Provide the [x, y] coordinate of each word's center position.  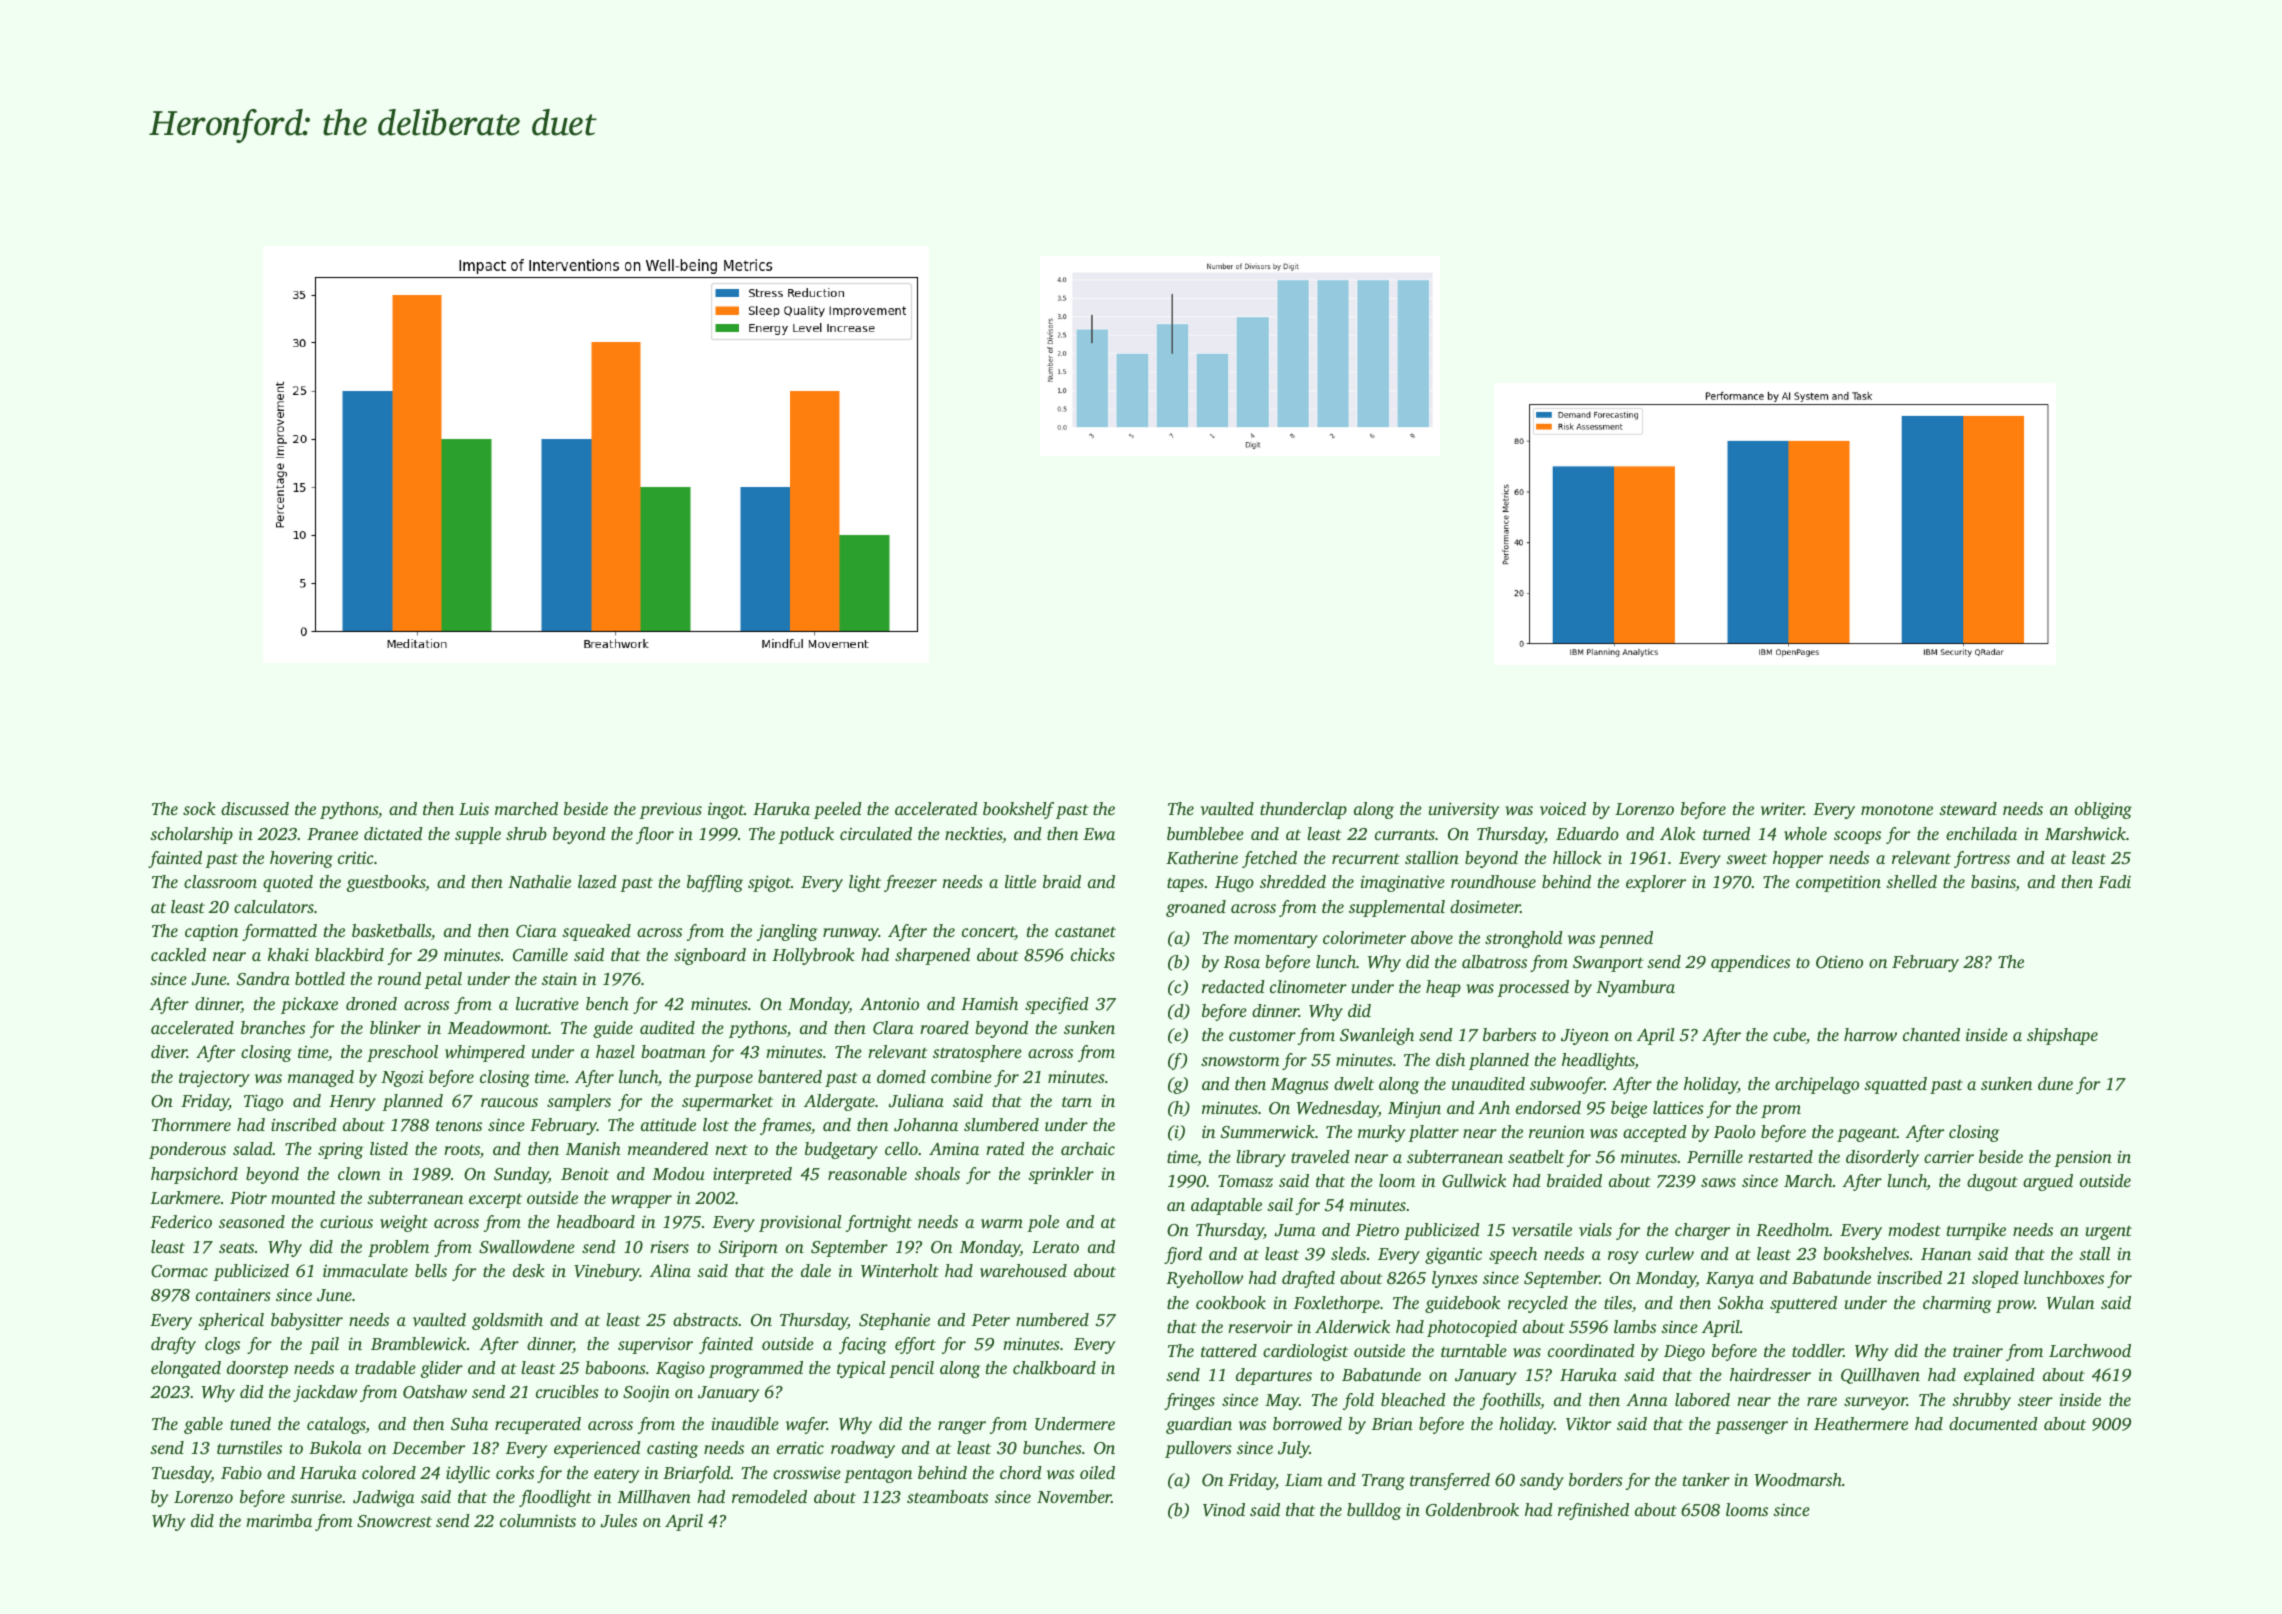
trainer [1978, 1350]
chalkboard [1054, 1367]
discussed [255, 808]
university [1464, 810]
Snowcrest [394, 1521]
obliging [2103, 810]
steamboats [947, 1496]
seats [236, 1248]
